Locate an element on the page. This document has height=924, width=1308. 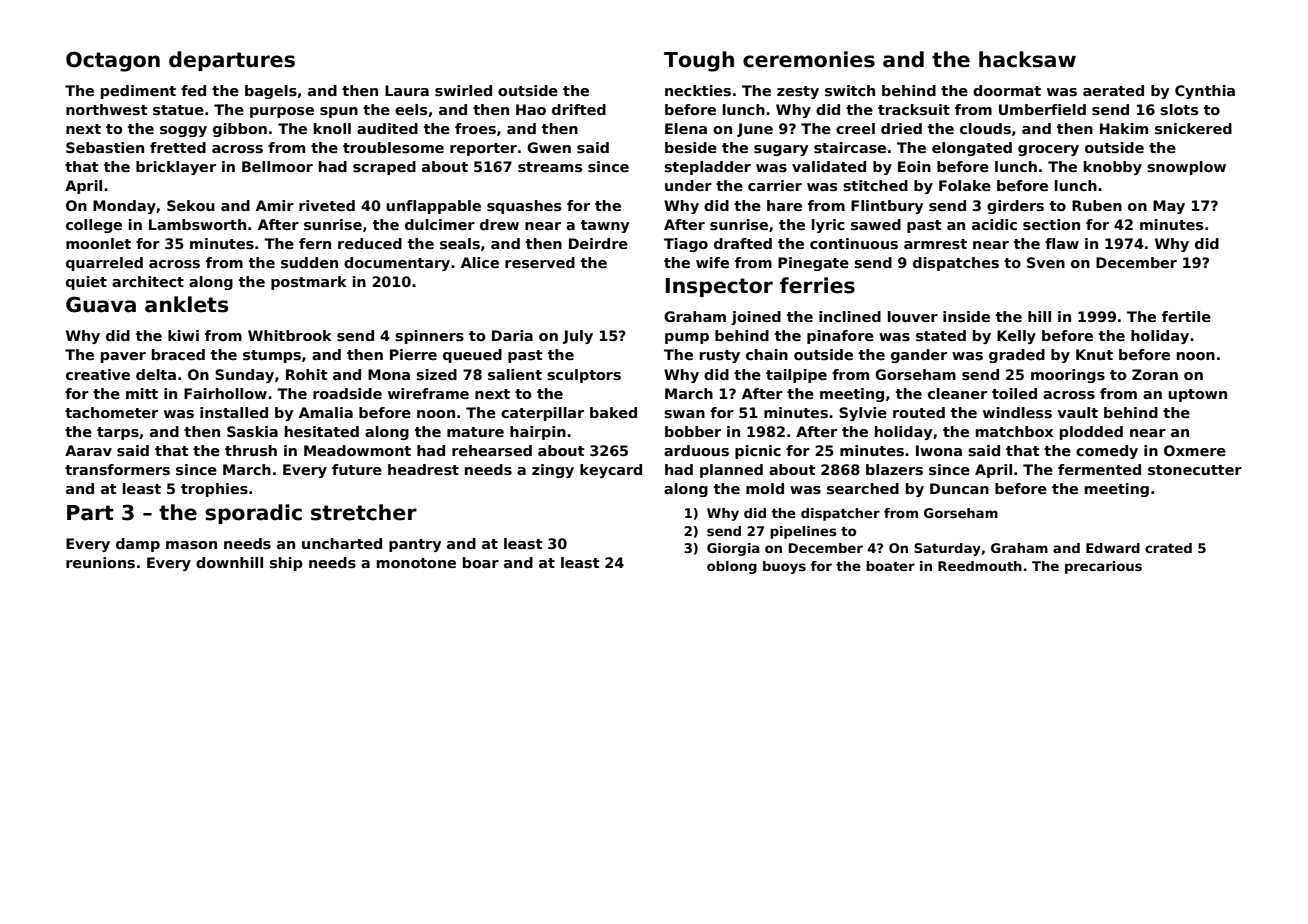
ceremonies is located at coordinates (809, 59).
